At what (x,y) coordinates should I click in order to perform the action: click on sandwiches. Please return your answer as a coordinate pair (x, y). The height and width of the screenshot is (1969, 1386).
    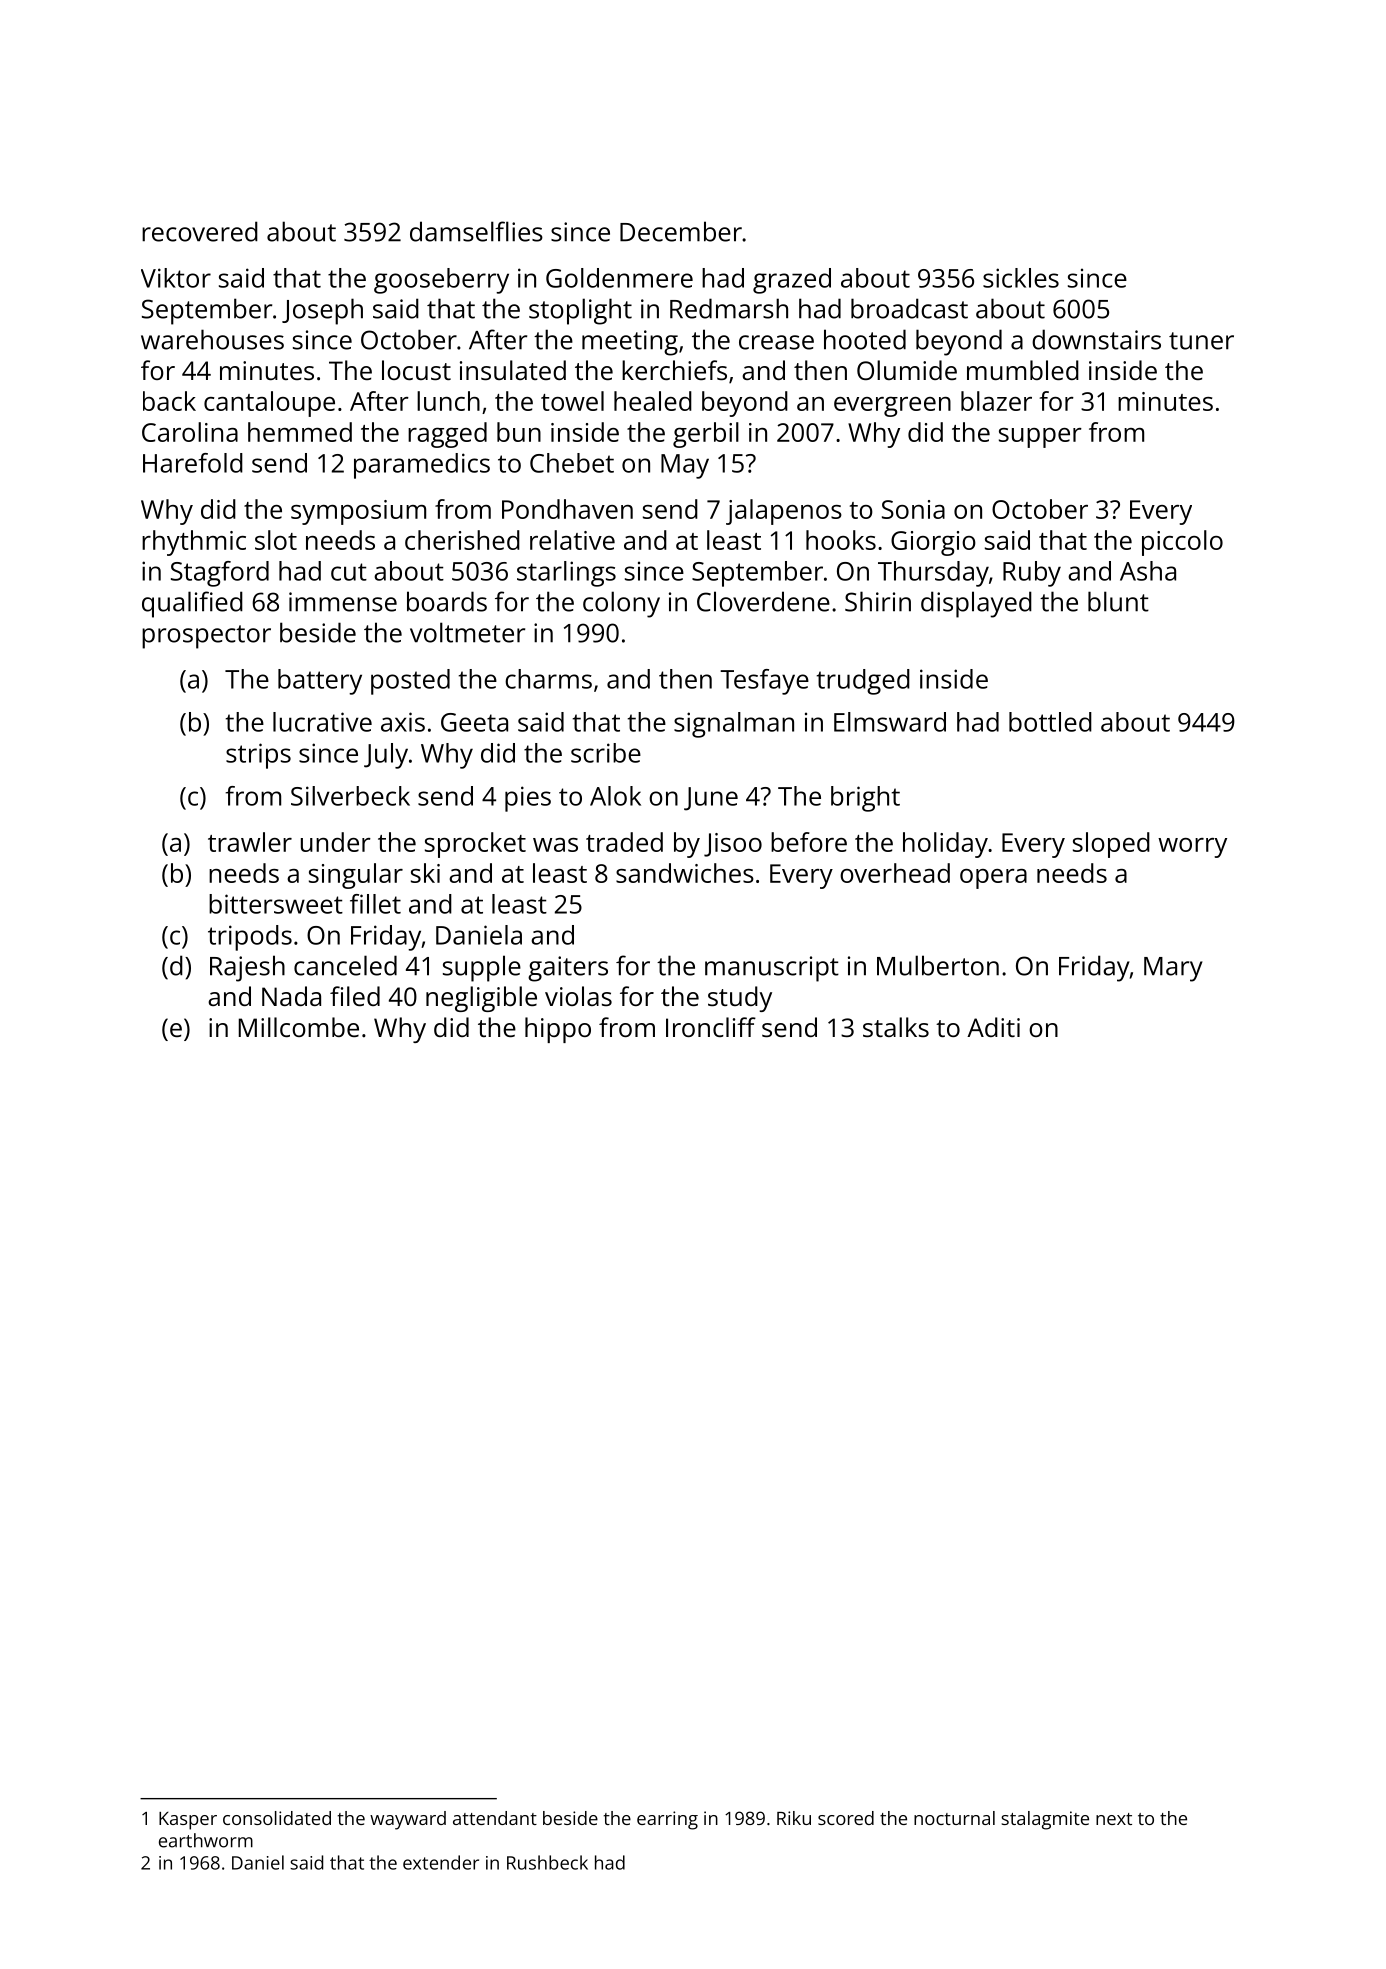
    Looking at the image, I should click on (685, 873).
